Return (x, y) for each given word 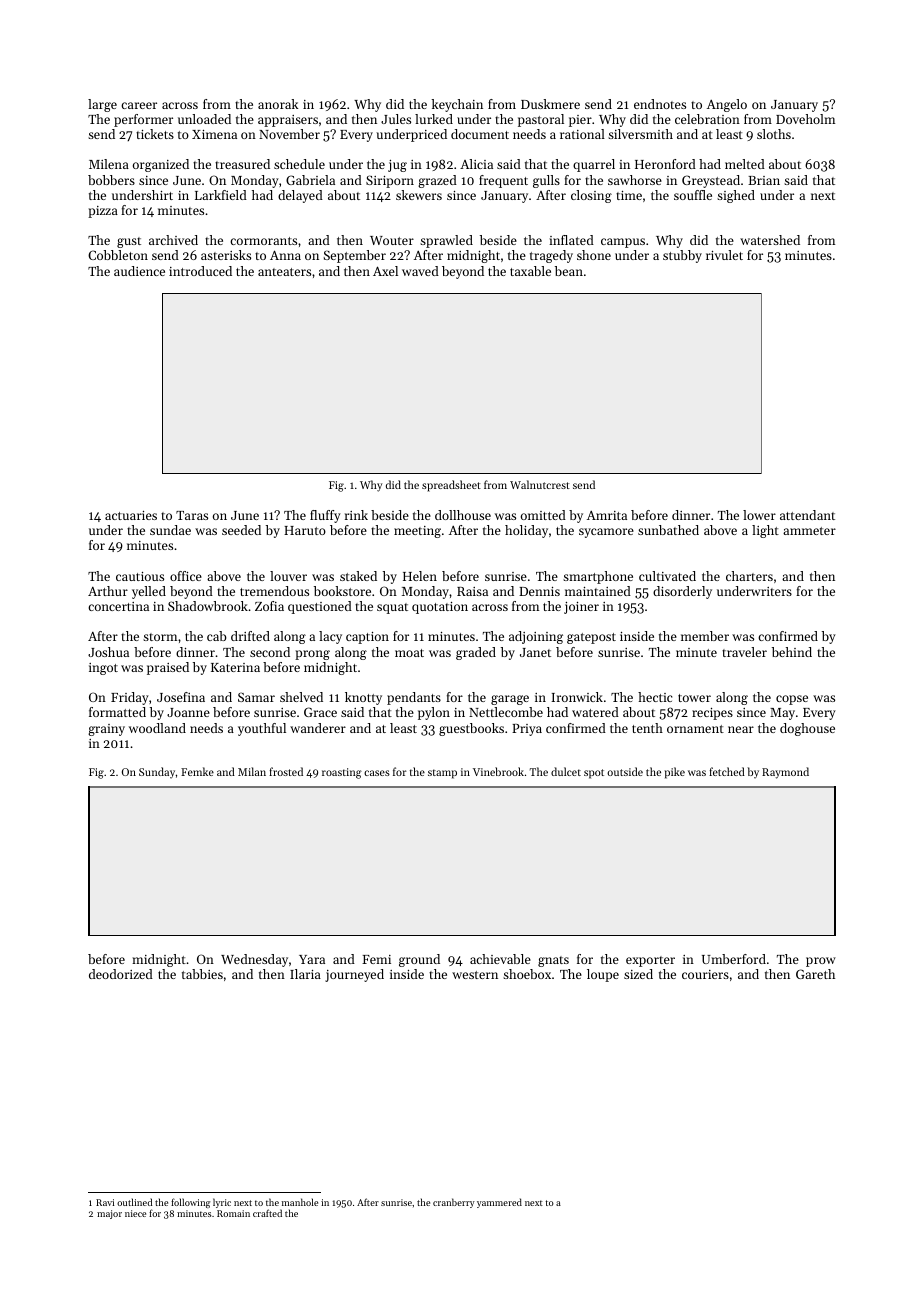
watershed (770, 240)
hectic (655, 697)
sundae (170, 530)
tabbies (202, 974)
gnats (553, 961)
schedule (299, 164)
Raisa (472, 591)
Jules (396, 119)
